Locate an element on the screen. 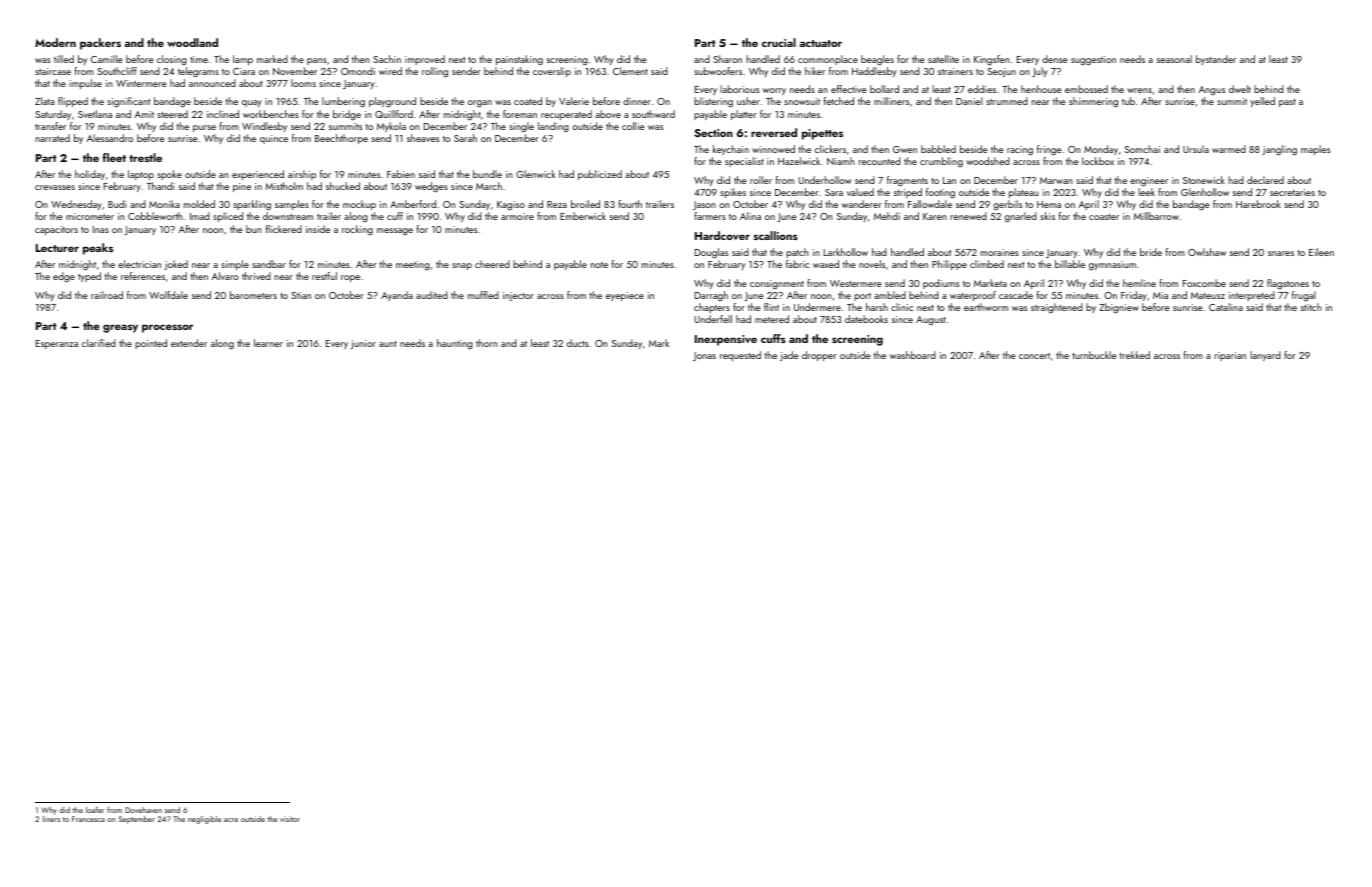 This screenshot has height=887, width=1372. learner is located at coordinates (268, 343).
